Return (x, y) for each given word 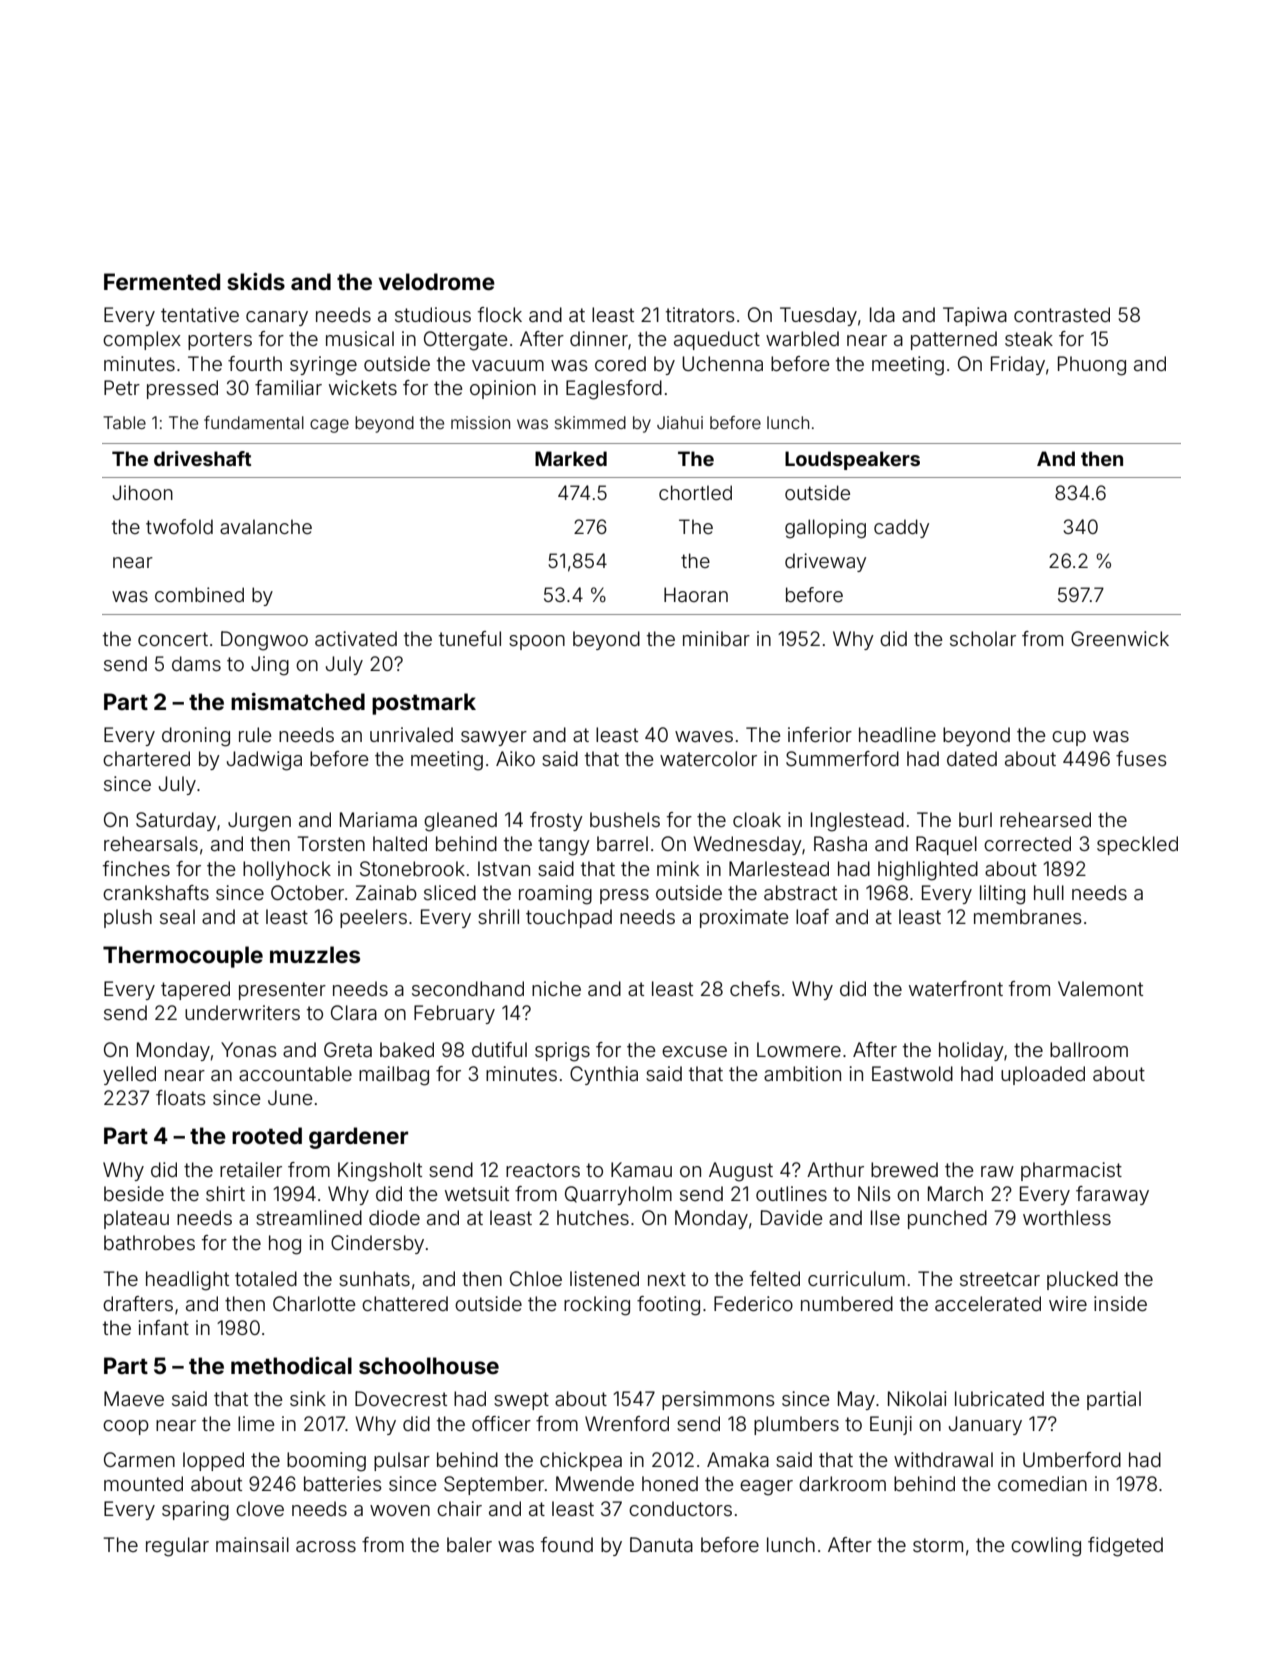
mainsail (252, 1544)
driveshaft (202, 458)
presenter (282, 991)
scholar (983, 638)
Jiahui (680, 422)
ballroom (1089, 1049)
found (567, 1544)
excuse (694, 1051)
